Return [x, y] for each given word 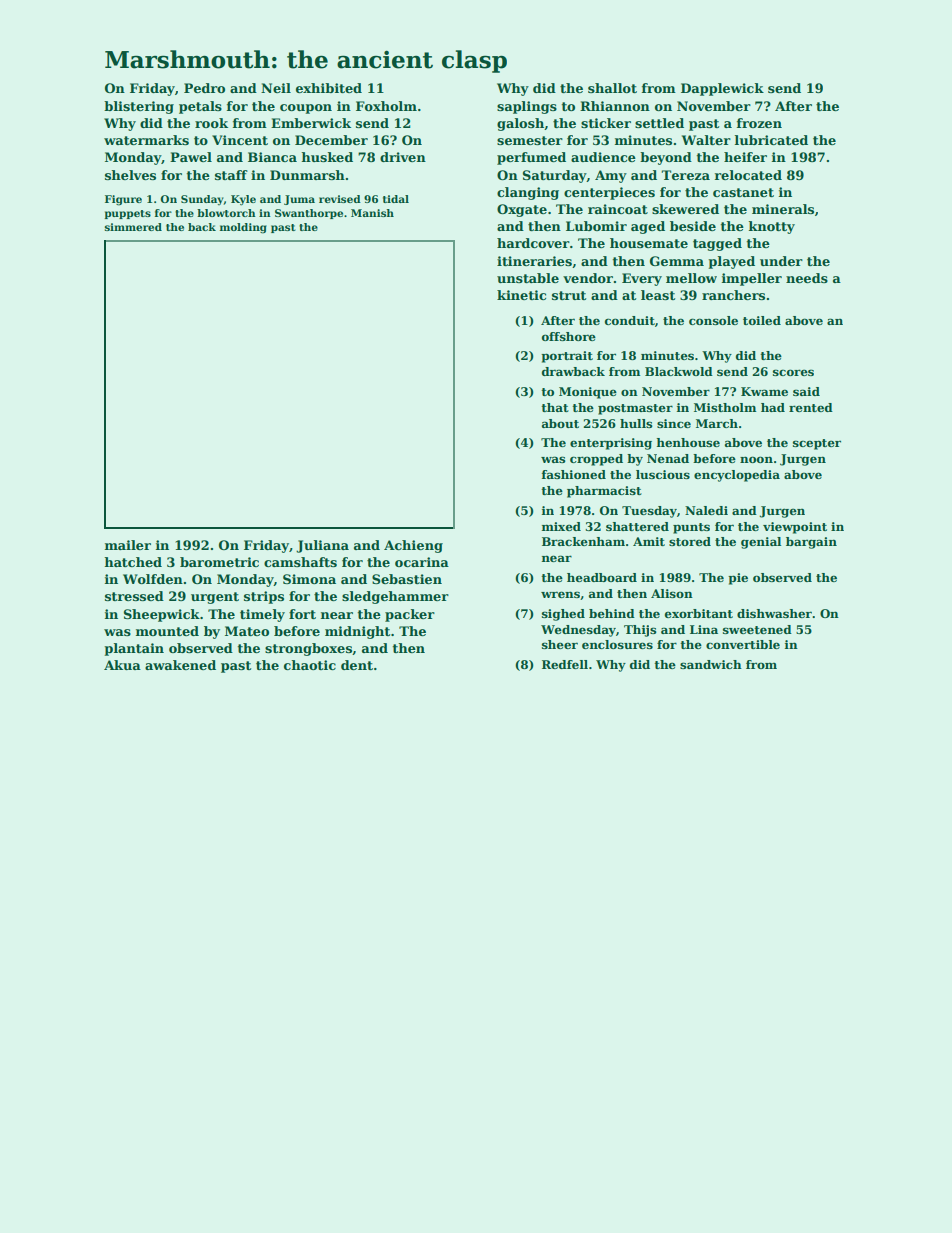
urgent [215, 598]
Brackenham [583, 541]
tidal [396, 199]
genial [761, 543]
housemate [649, 243]
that [555, 407]
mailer [128, 545]
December [331, 140]
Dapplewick [722, 89]
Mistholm [725, 407]
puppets [128, 214]
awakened [180, 665]
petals [200, 107]
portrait [567, 357]
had [773, 407]
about [560, 423]
